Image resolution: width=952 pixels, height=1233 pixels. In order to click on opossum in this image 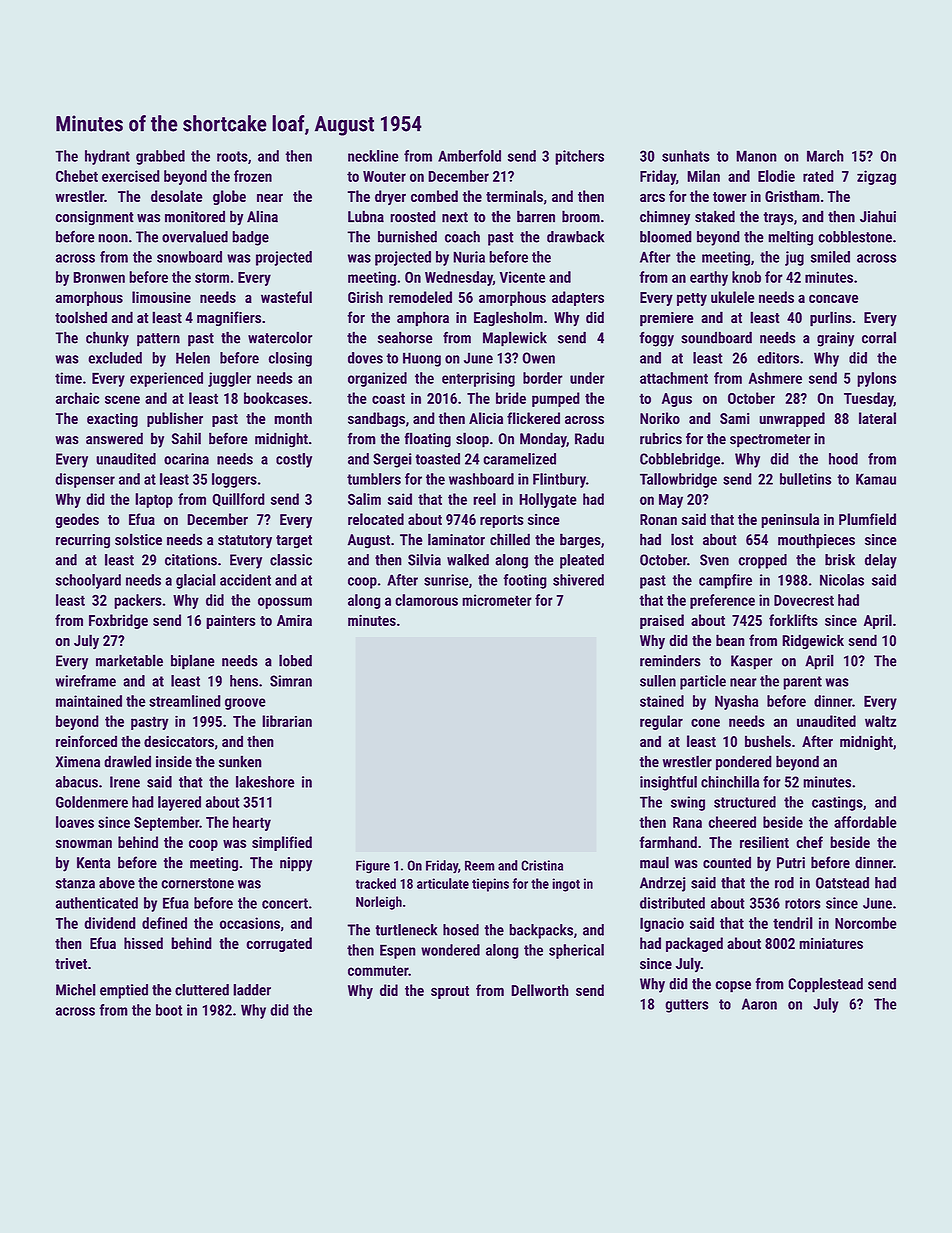, I will do `click(285, 603)`.
